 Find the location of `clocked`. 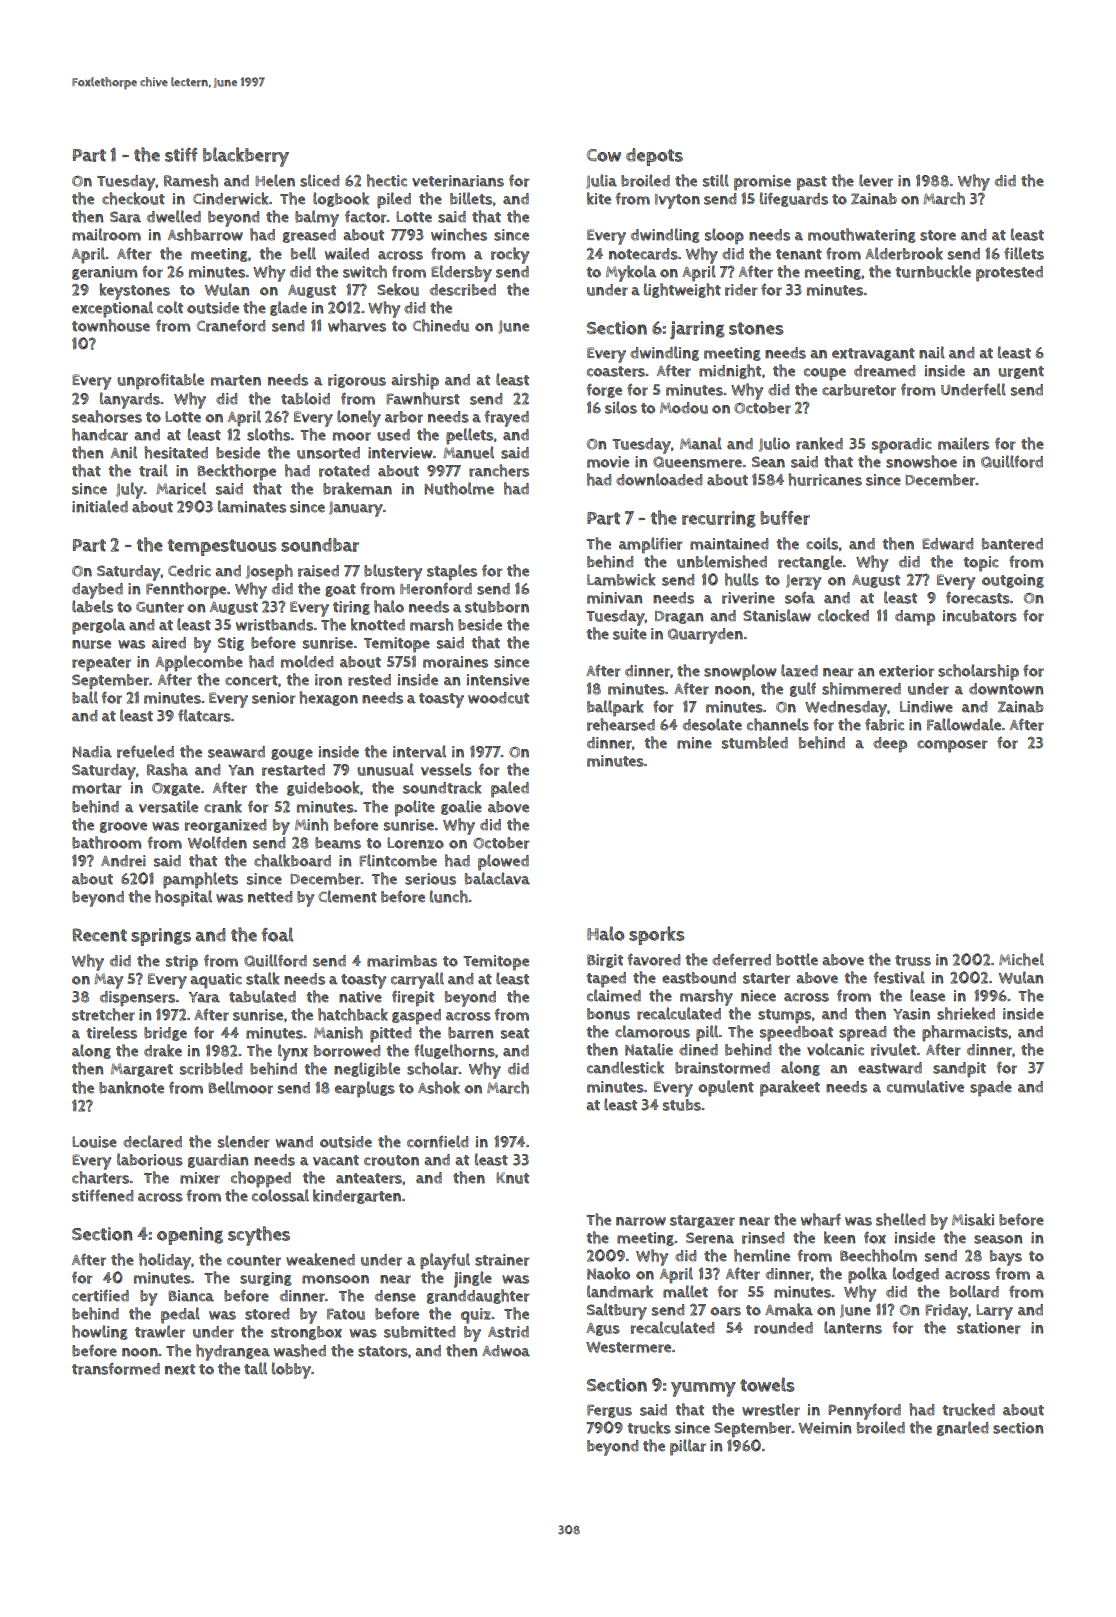

clocked is located at coordinates (843, 615).
